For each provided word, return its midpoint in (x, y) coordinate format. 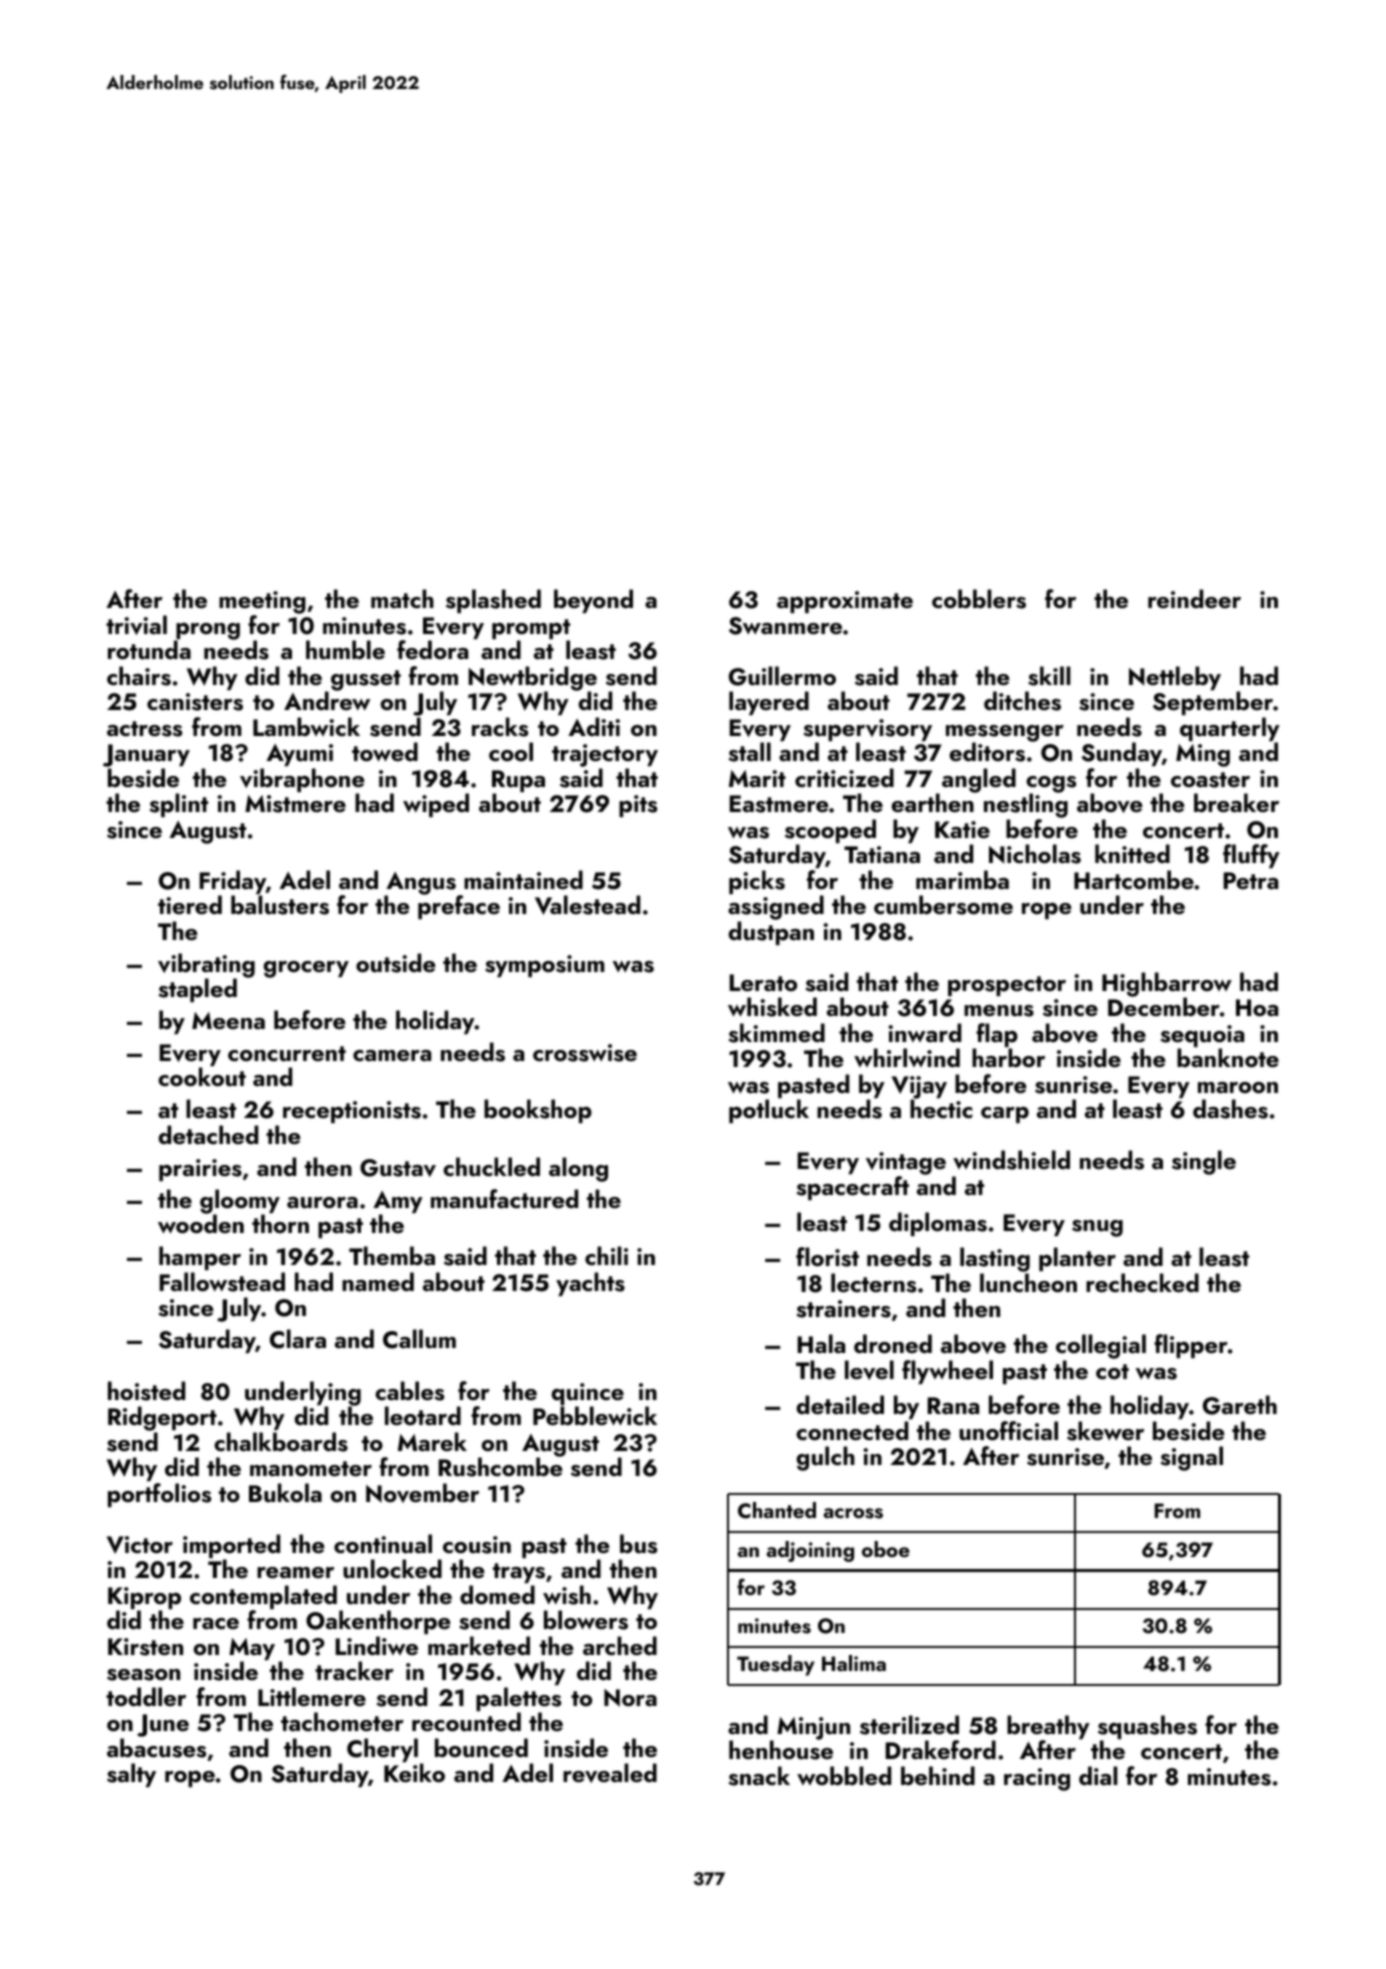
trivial (136, 625)
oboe (886, 1549)
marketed (479, 1645)
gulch (826, 1458)
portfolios (159, 1495)
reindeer (1194, 598)
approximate (845, 602)
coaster (1210, 780)
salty (131, 1775)
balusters (280, 905)
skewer (1105, 1431)
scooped (830, 831)
